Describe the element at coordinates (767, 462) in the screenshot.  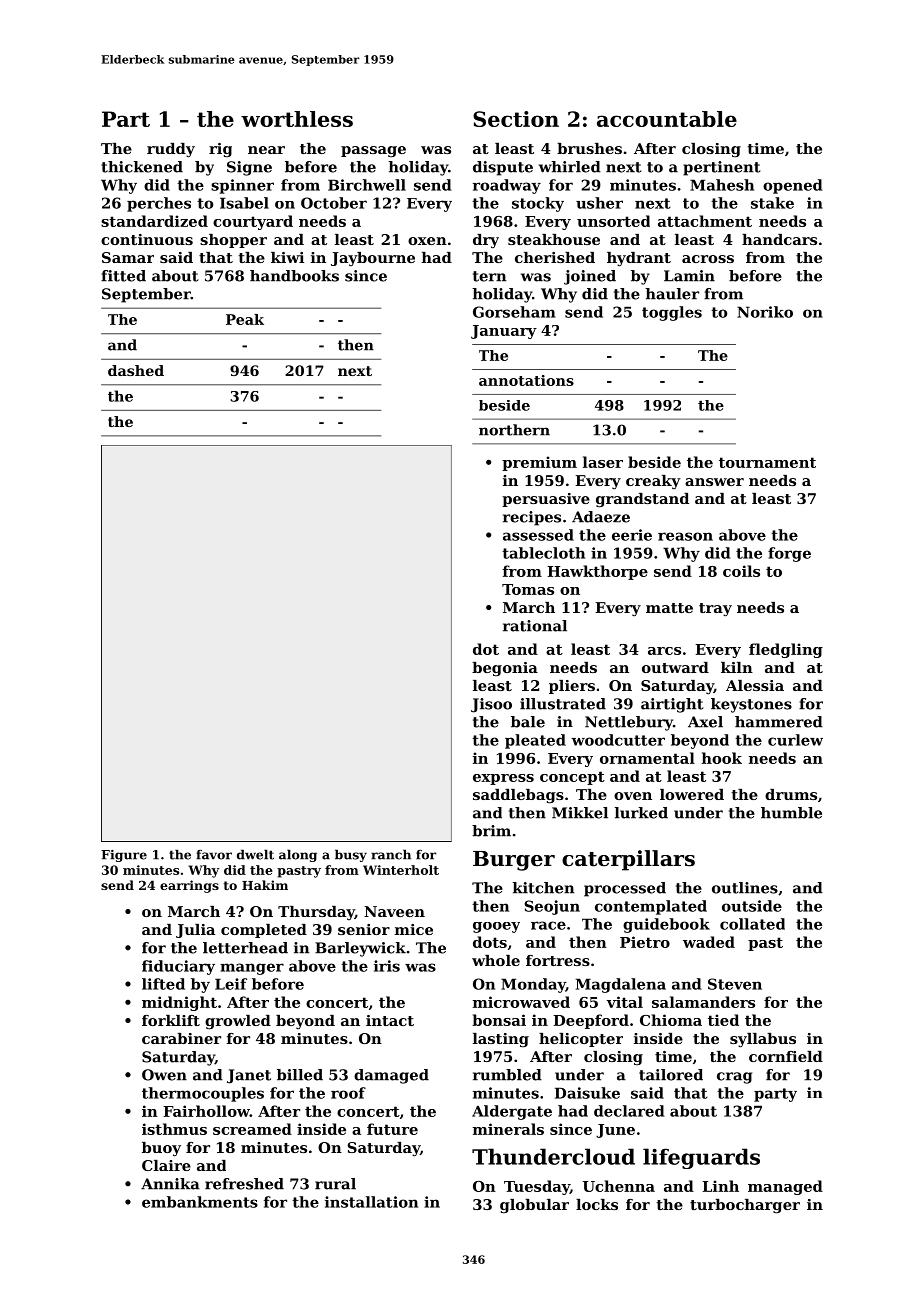
I see `tournament` at that location.
